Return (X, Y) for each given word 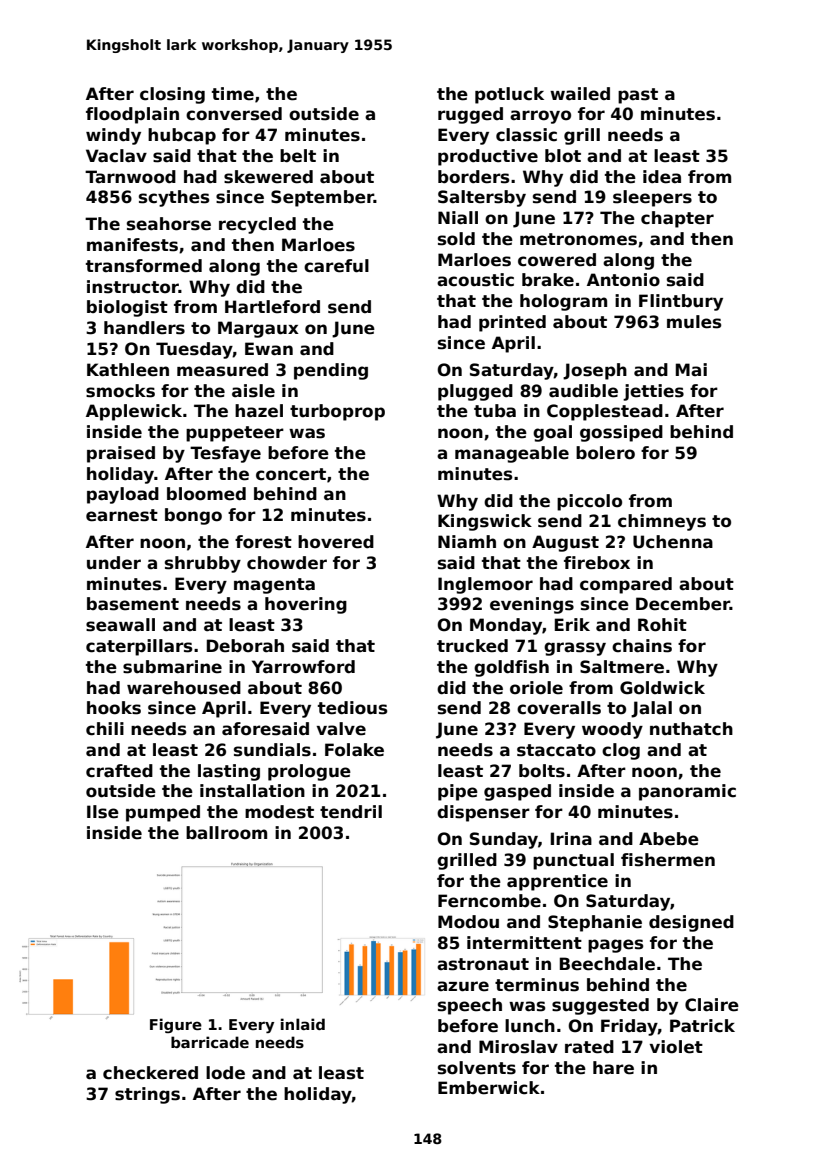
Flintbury (681, 302)
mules (694, 322)
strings (147, 1095)
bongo (193, 516)
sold (456, 239)
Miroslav (518, 1047)
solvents (477, 1068)
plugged (475, 392)
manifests (132, 245)
